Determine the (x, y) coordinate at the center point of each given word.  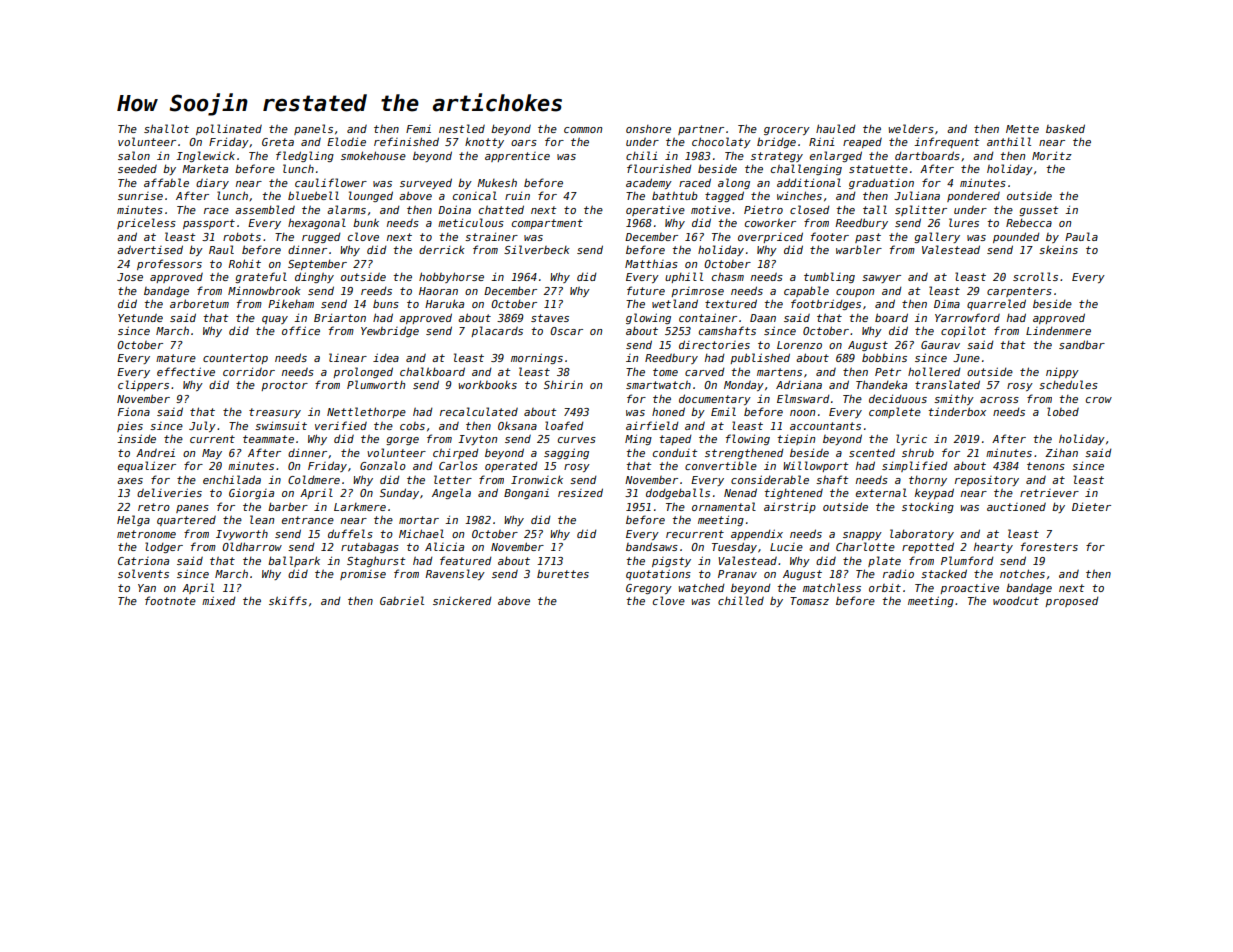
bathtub (675, 195)
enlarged (836, 156)
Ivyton (477, 440)
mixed (219, 600)
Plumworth (376, 384)
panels (313, 129)
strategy (777, 157)
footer (830, 236)
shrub (918, 452)
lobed (1063, 411)
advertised (150, 249)
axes (130, 481)
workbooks (488, 384)
